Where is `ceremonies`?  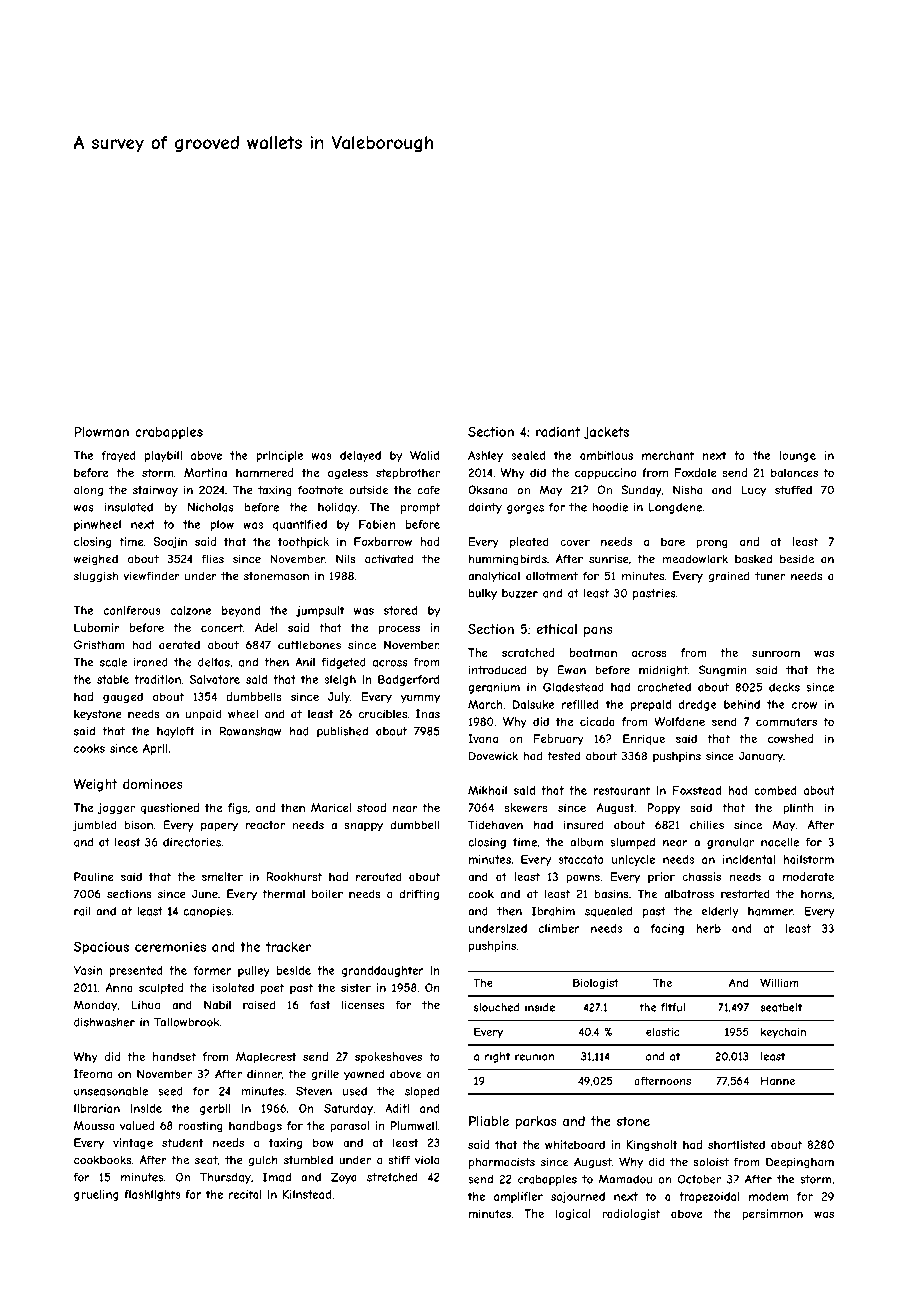 ceremonies is located at coordinates (170, 947).
